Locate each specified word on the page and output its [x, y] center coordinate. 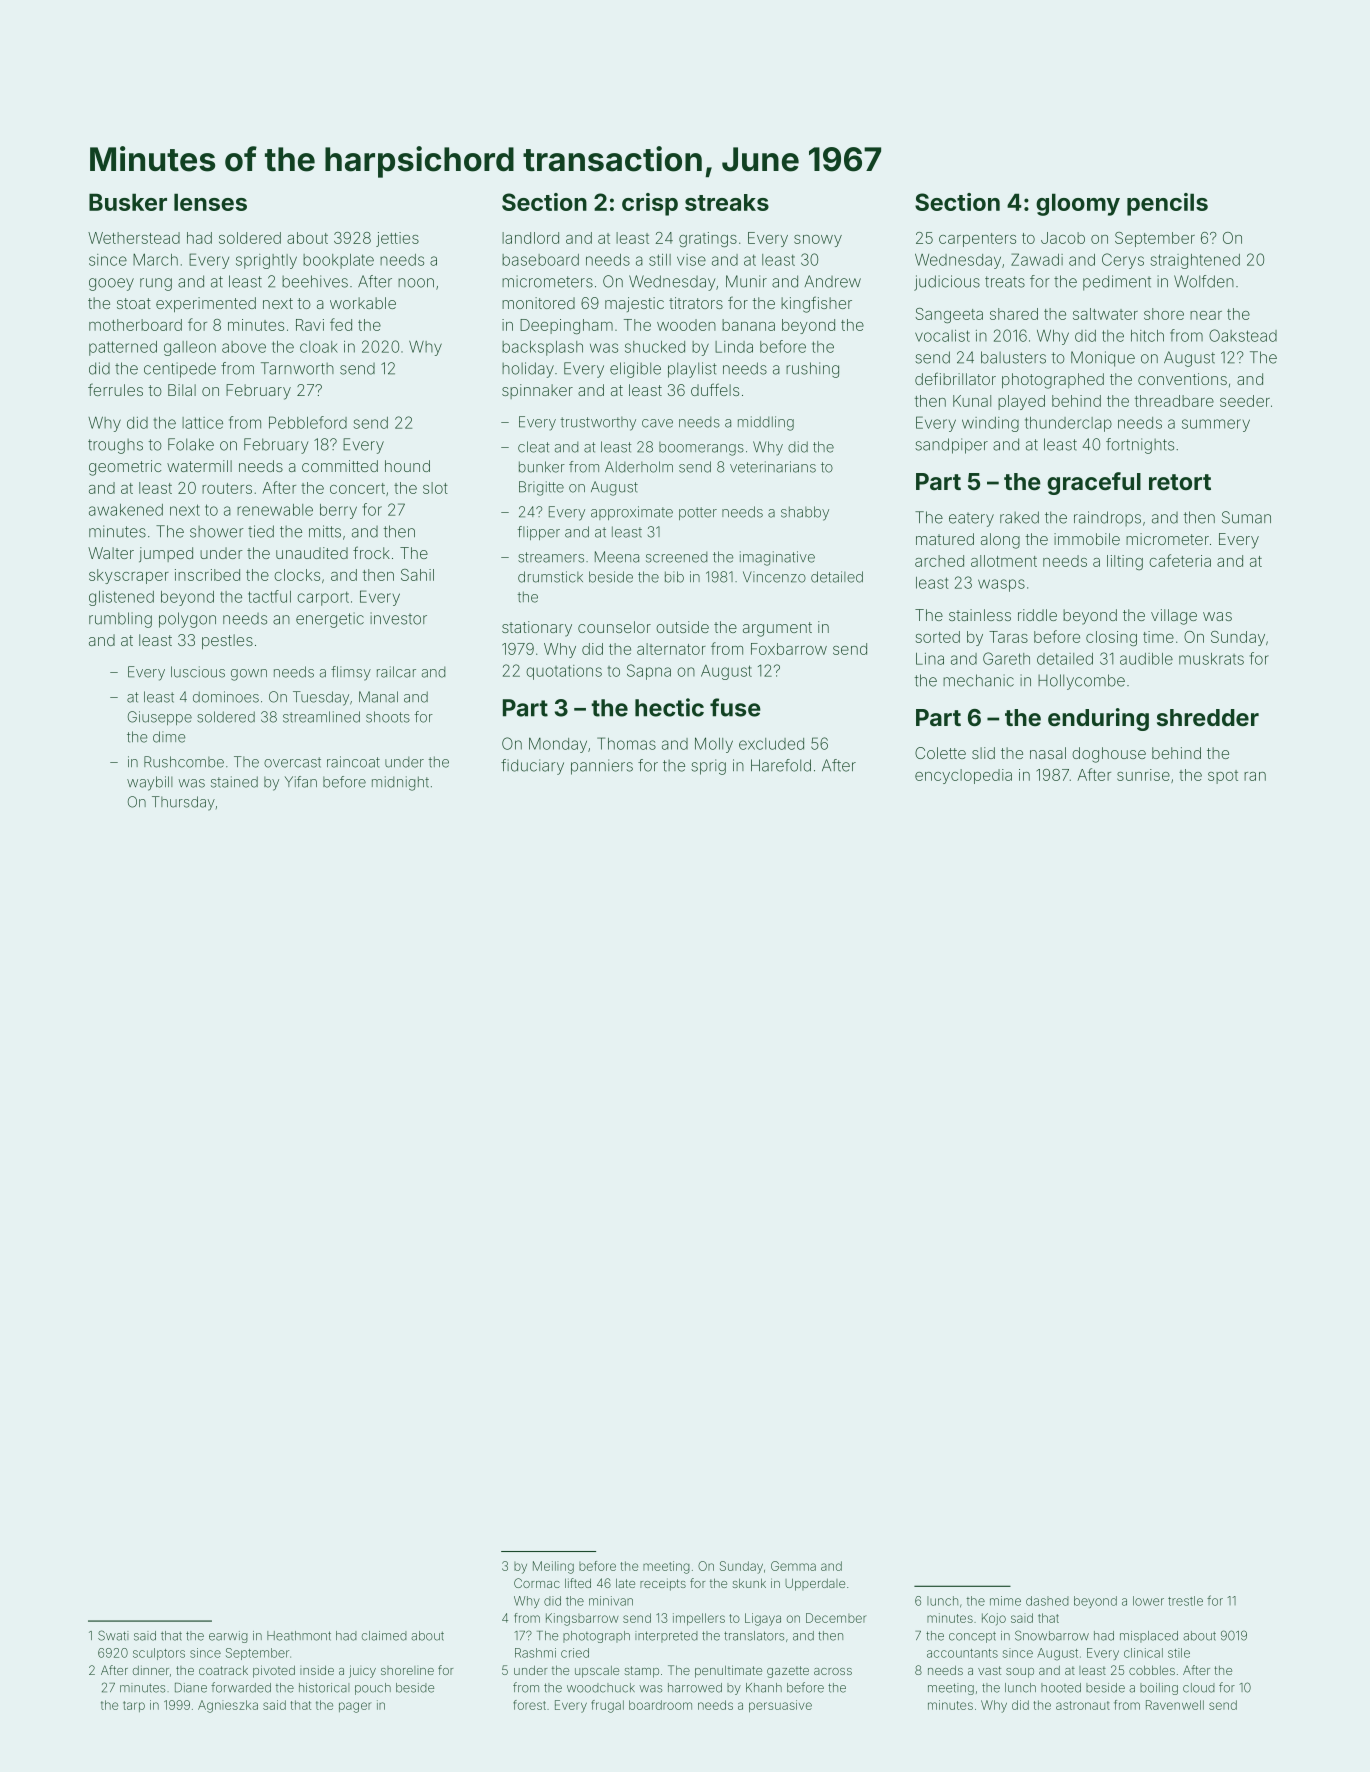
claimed [384, 1636]
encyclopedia [963, 776]
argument [777, 629]
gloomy [1078, 204]
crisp [650, 204]
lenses [210, 202]
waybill [150, 783]
